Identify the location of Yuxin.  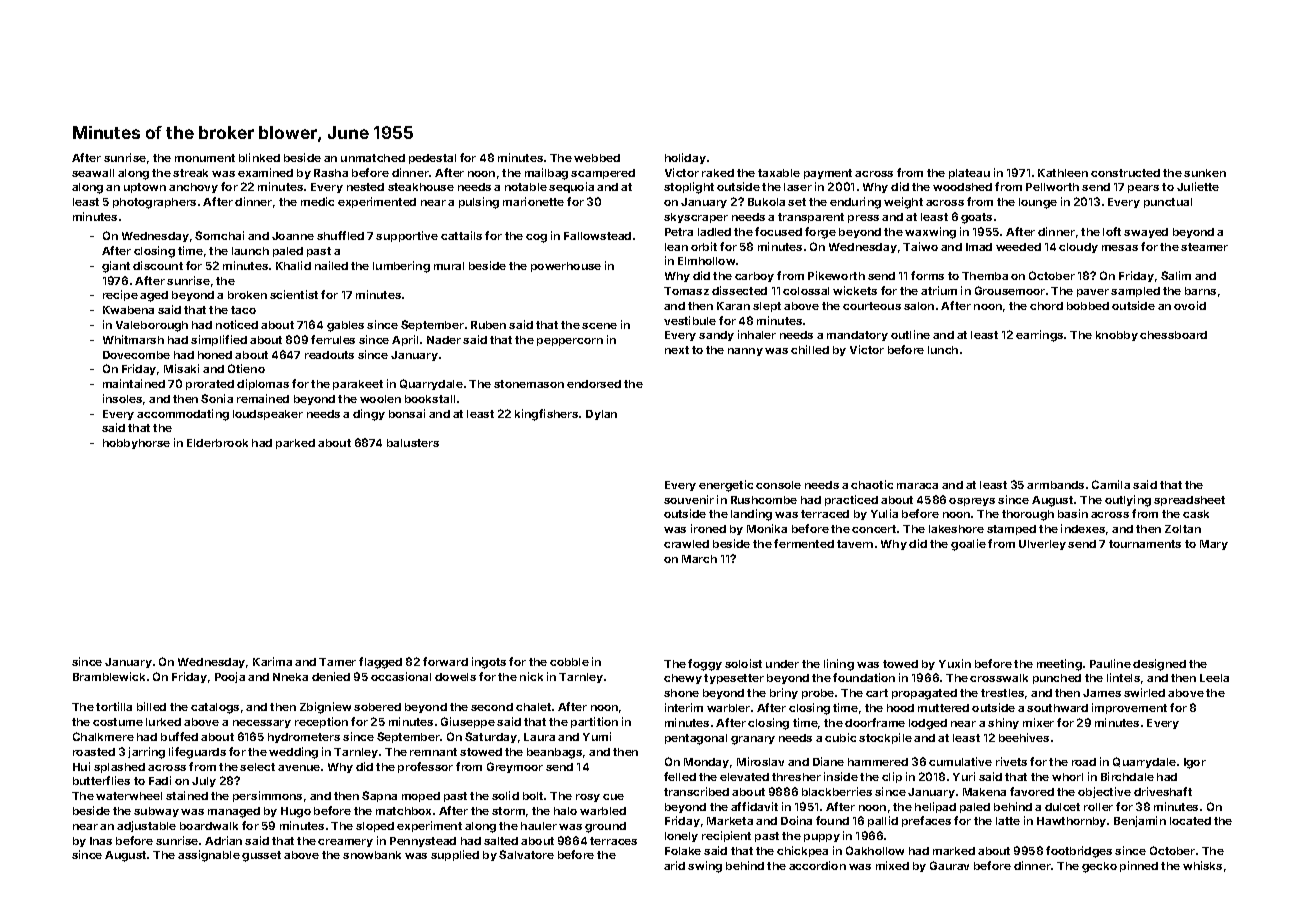
(955, 663).
